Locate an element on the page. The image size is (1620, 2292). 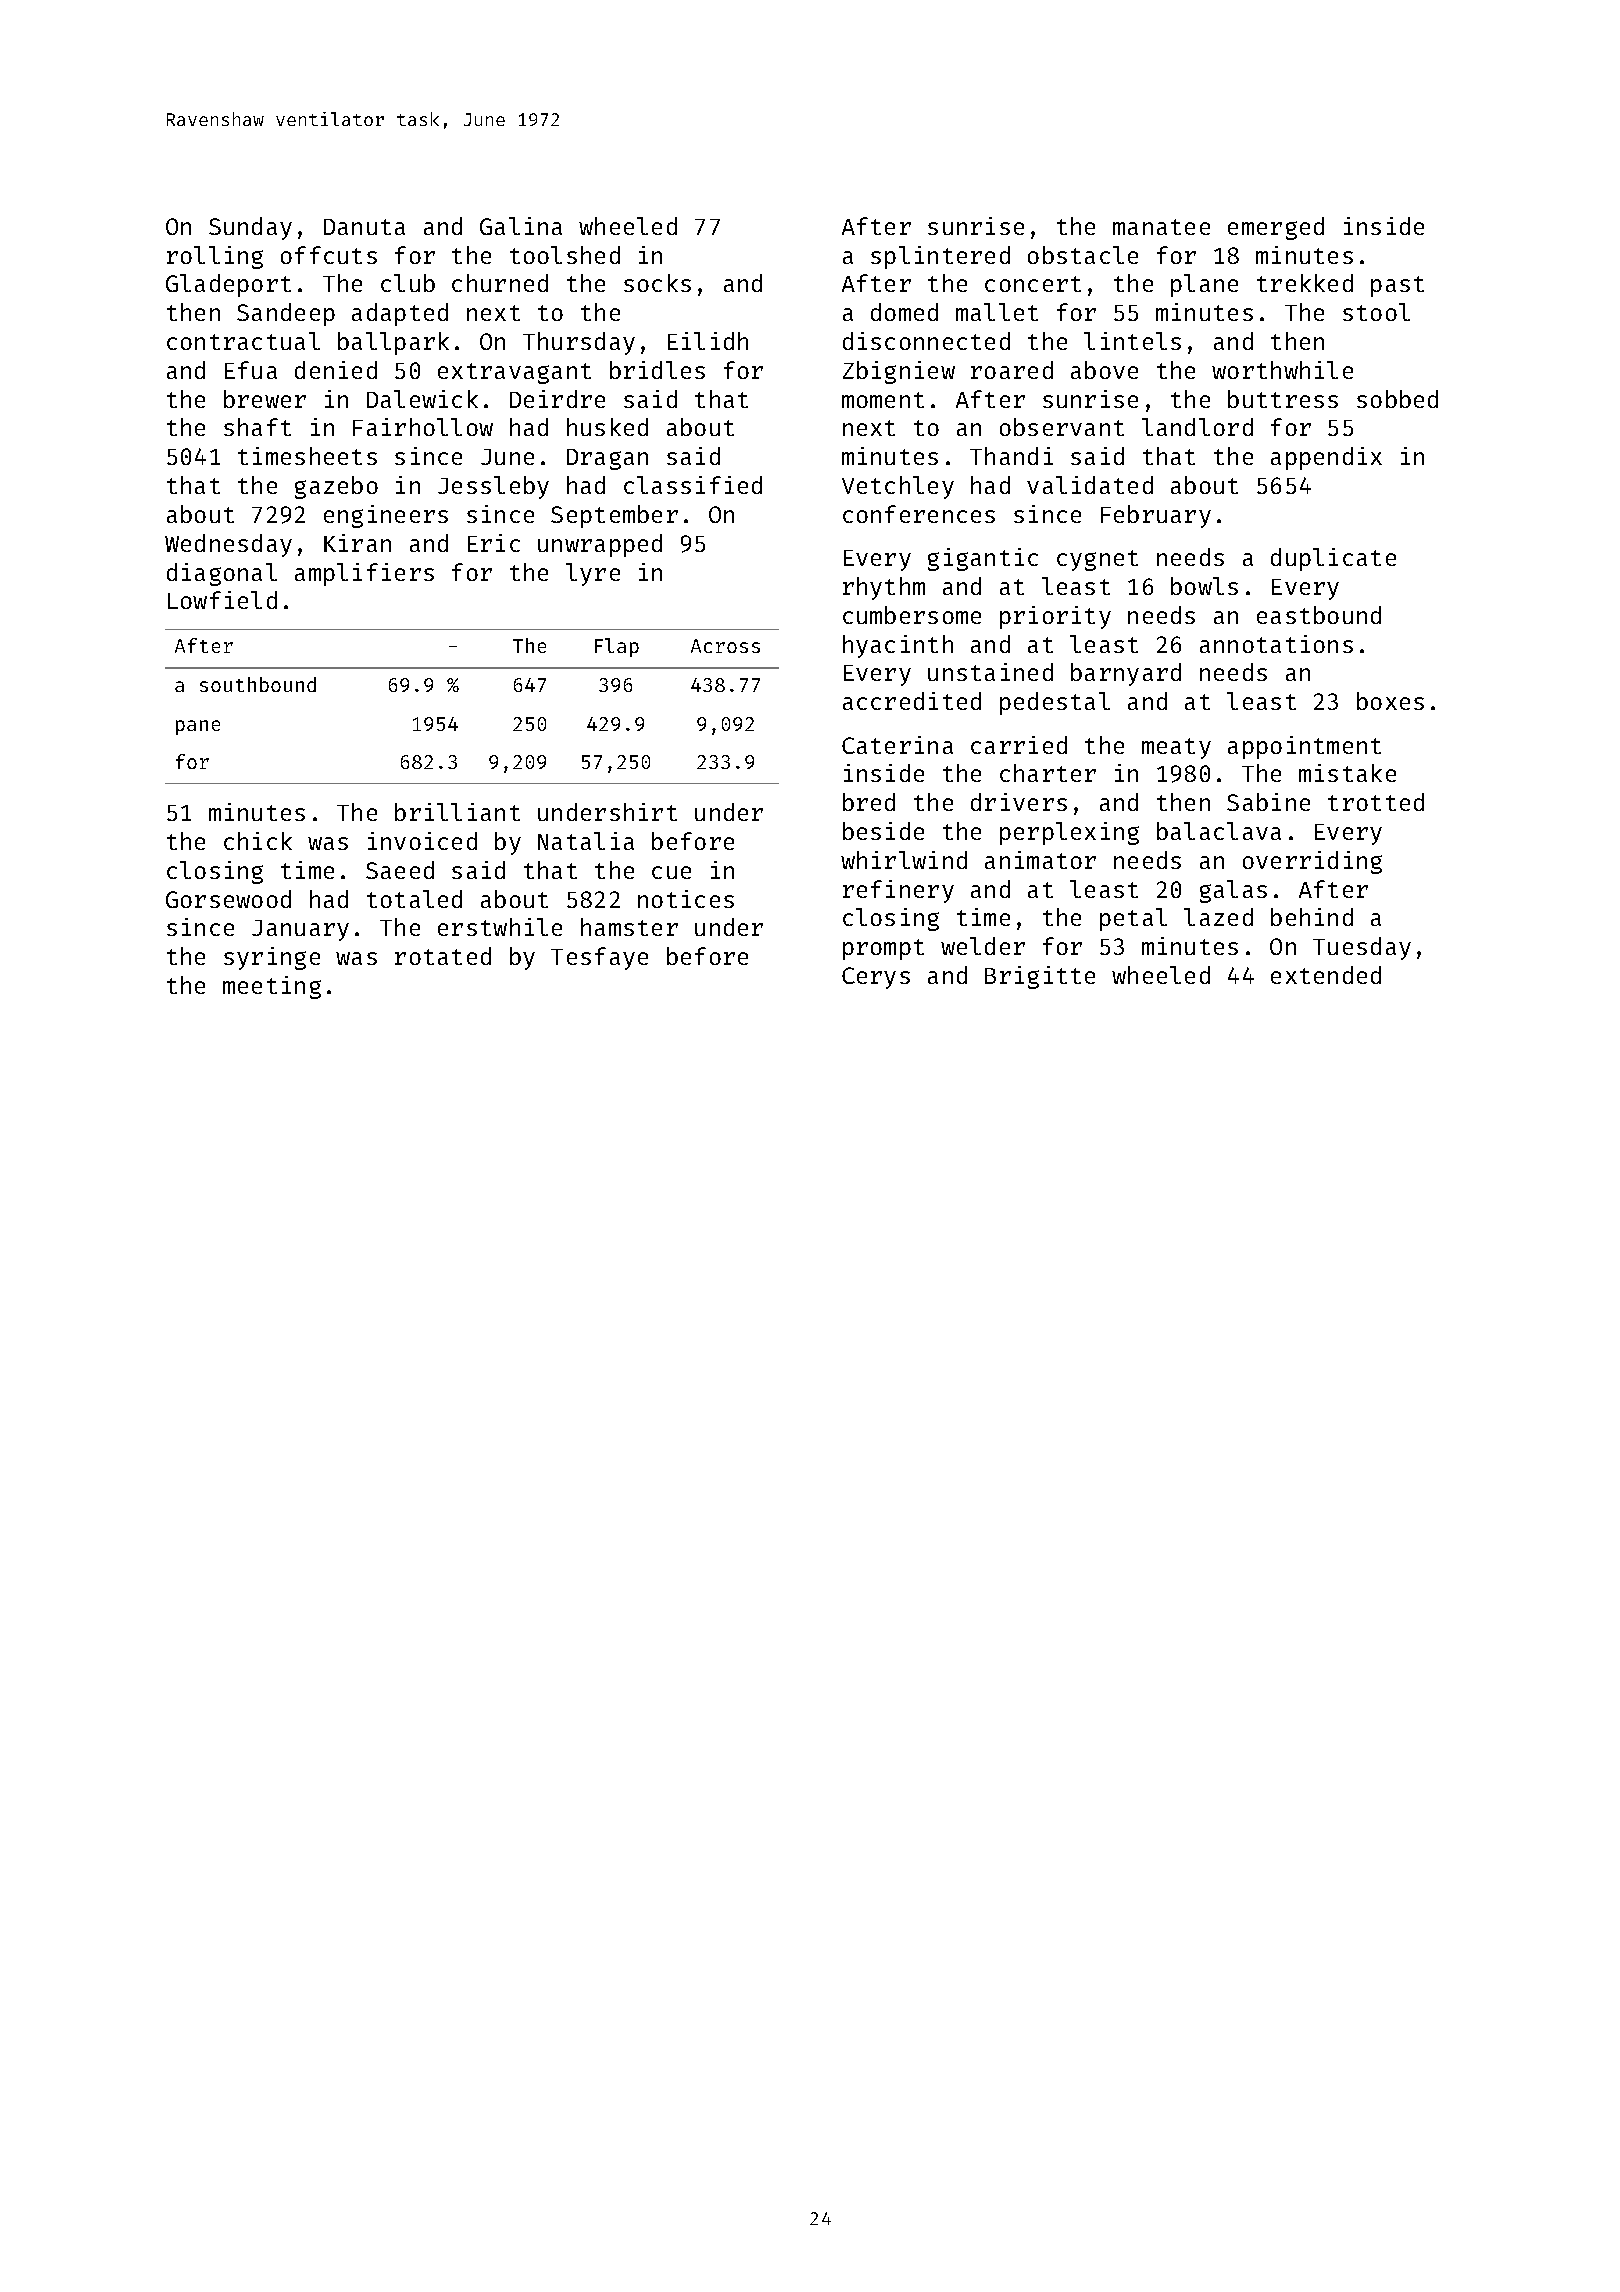
lyre is located at coordinates (593, 574).
